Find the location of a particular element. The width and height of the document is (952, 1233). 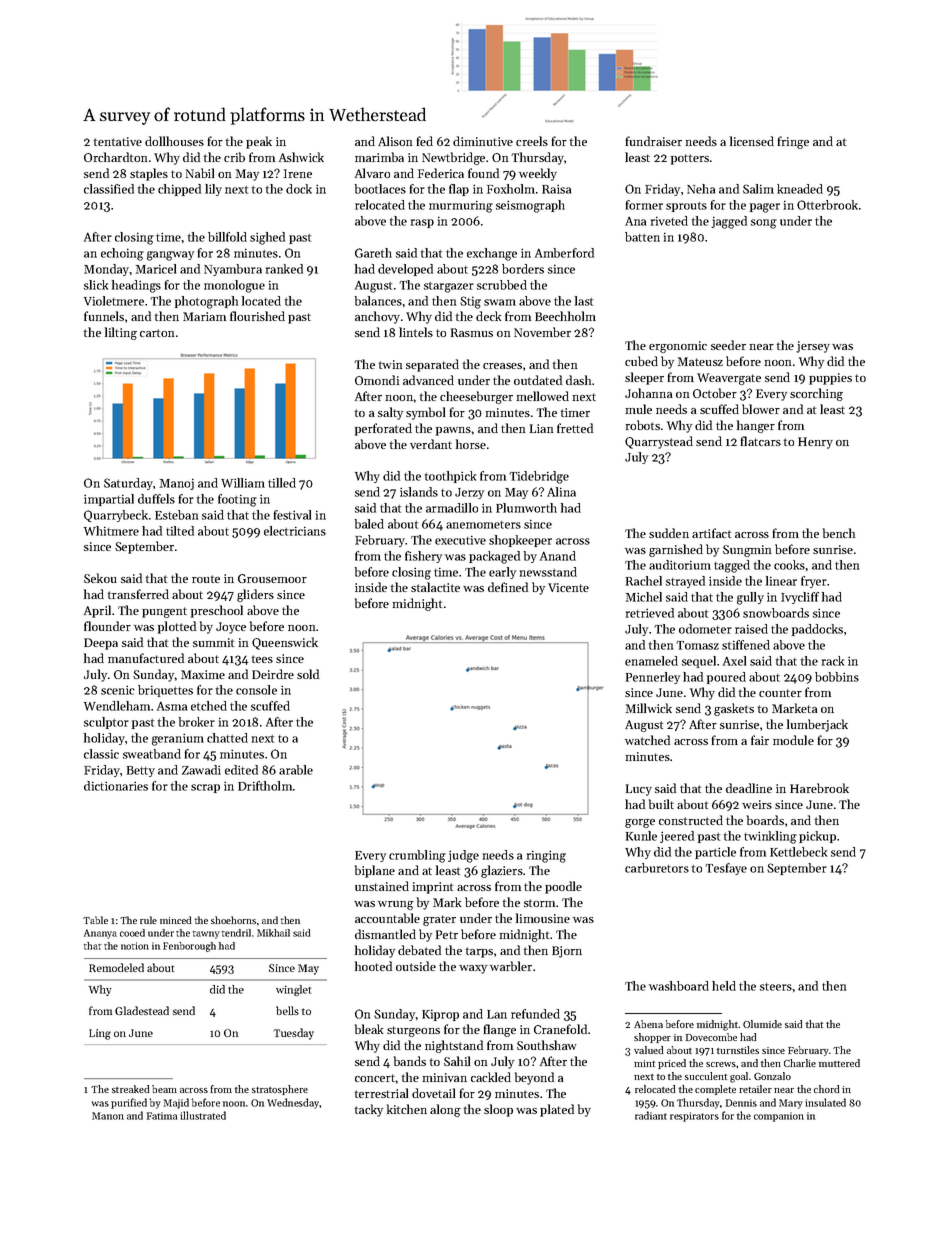

companion is located at coordinates (779, 1117).
